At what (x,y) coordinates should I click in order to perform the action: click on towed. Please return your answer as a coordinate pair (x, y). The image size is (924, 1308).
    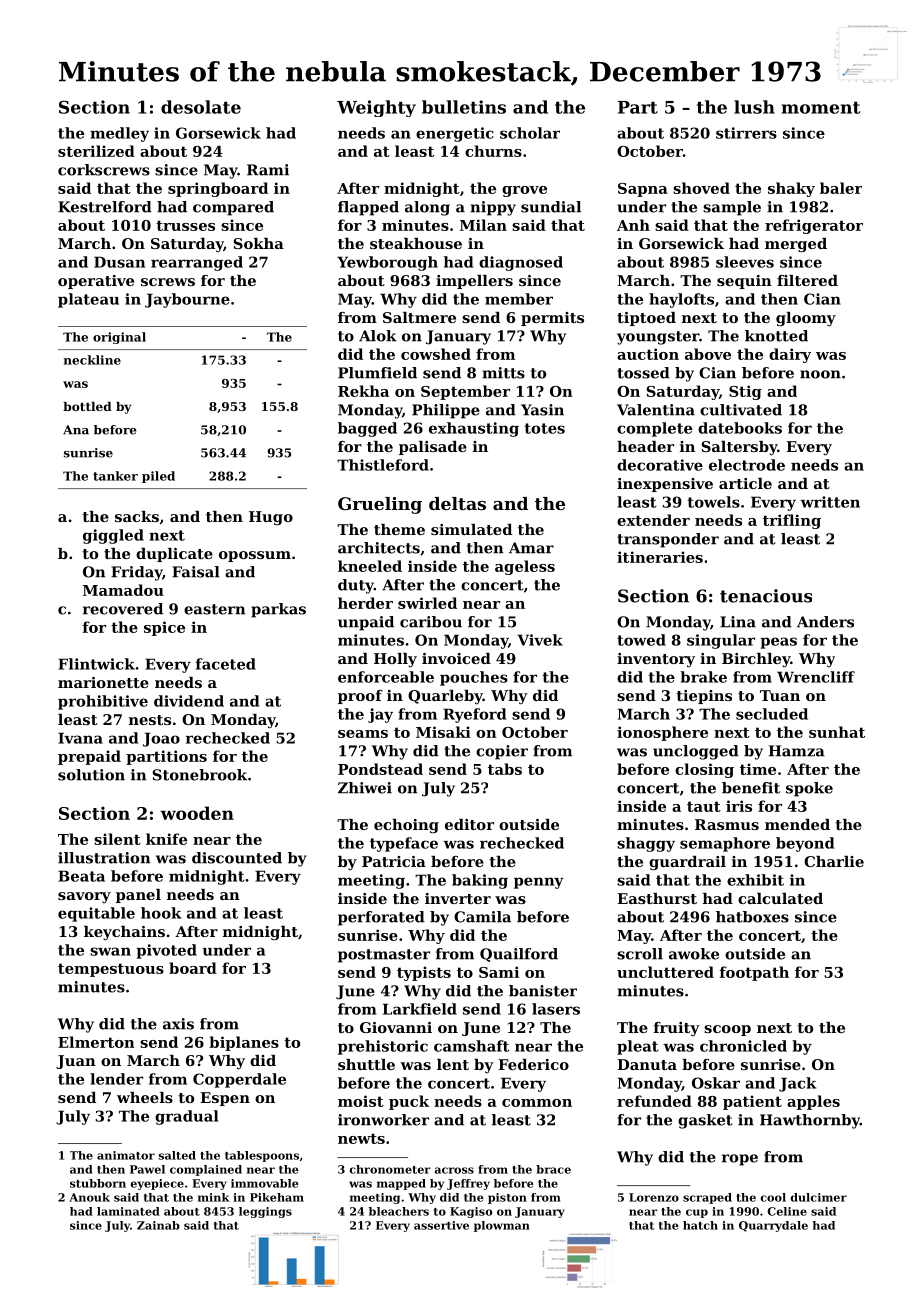
    Looking at the image, I should click on (641, 640).
